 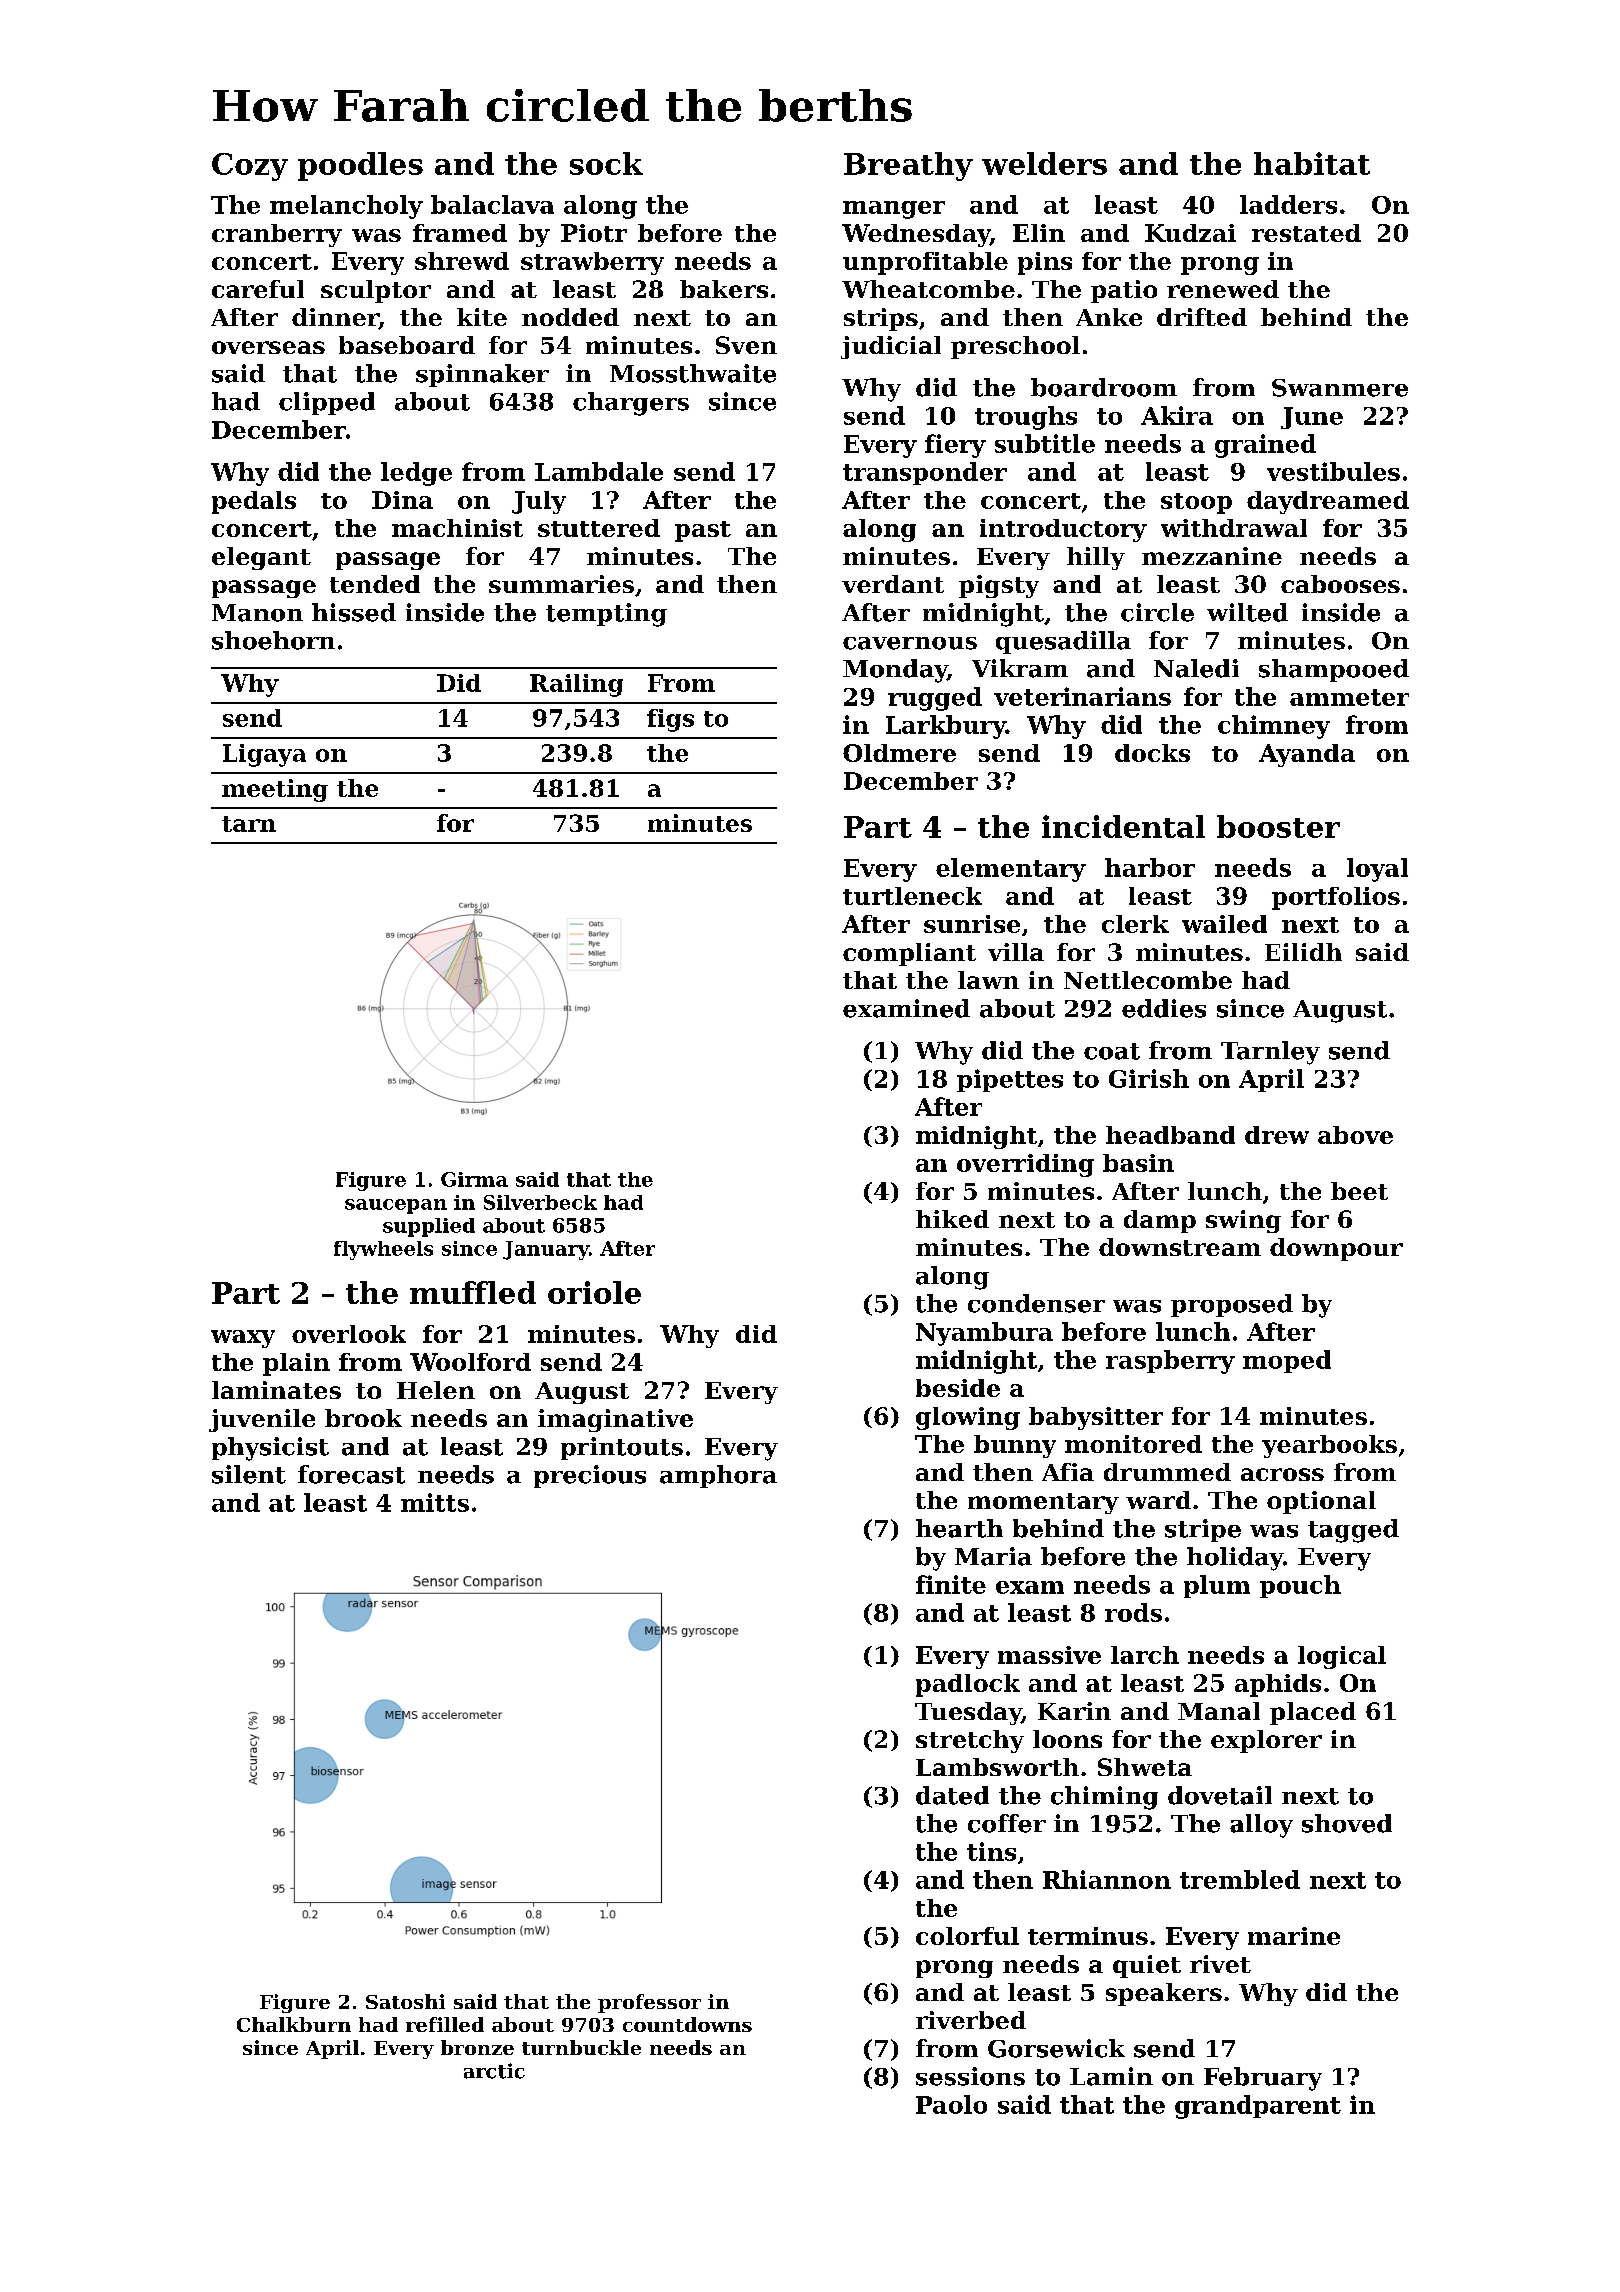 I want to click on Chalkburn, so click(x=294, y=2024).
